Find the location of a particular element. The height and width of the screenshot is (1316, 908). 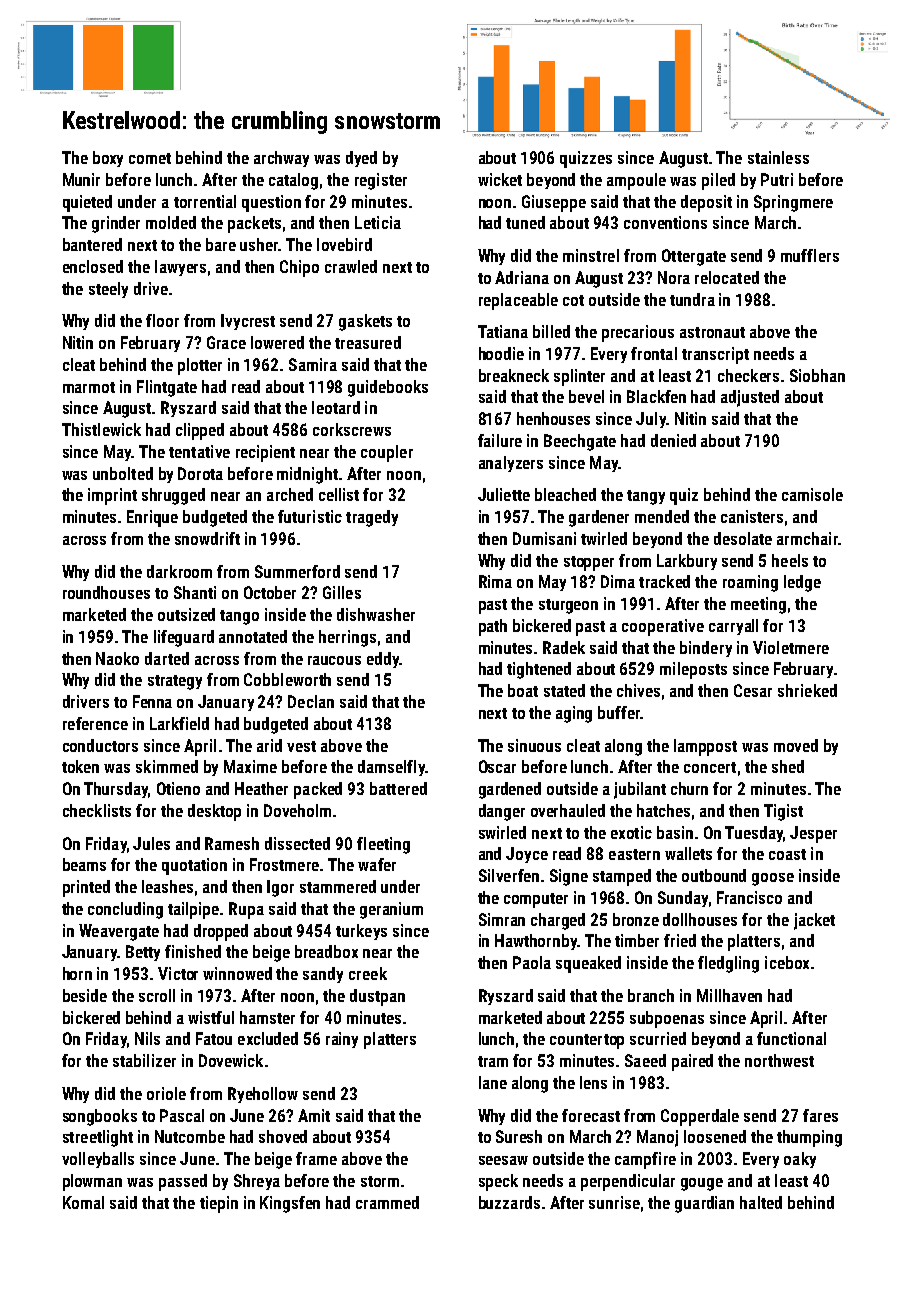

meeting is located at coordinates (758, 605).
